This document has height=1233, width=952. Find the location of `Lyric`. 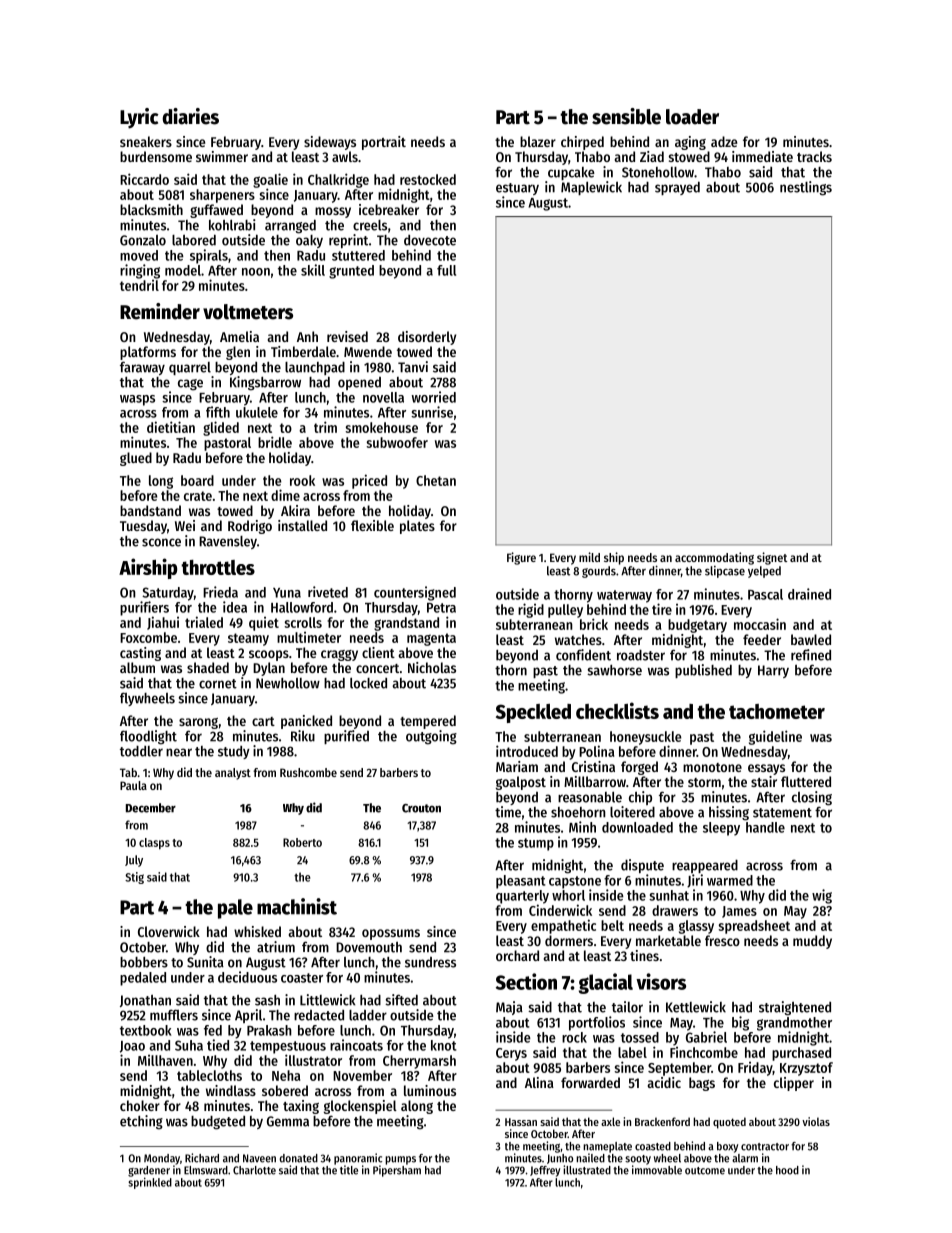

Lyric is located at coordinates (139, 118).
